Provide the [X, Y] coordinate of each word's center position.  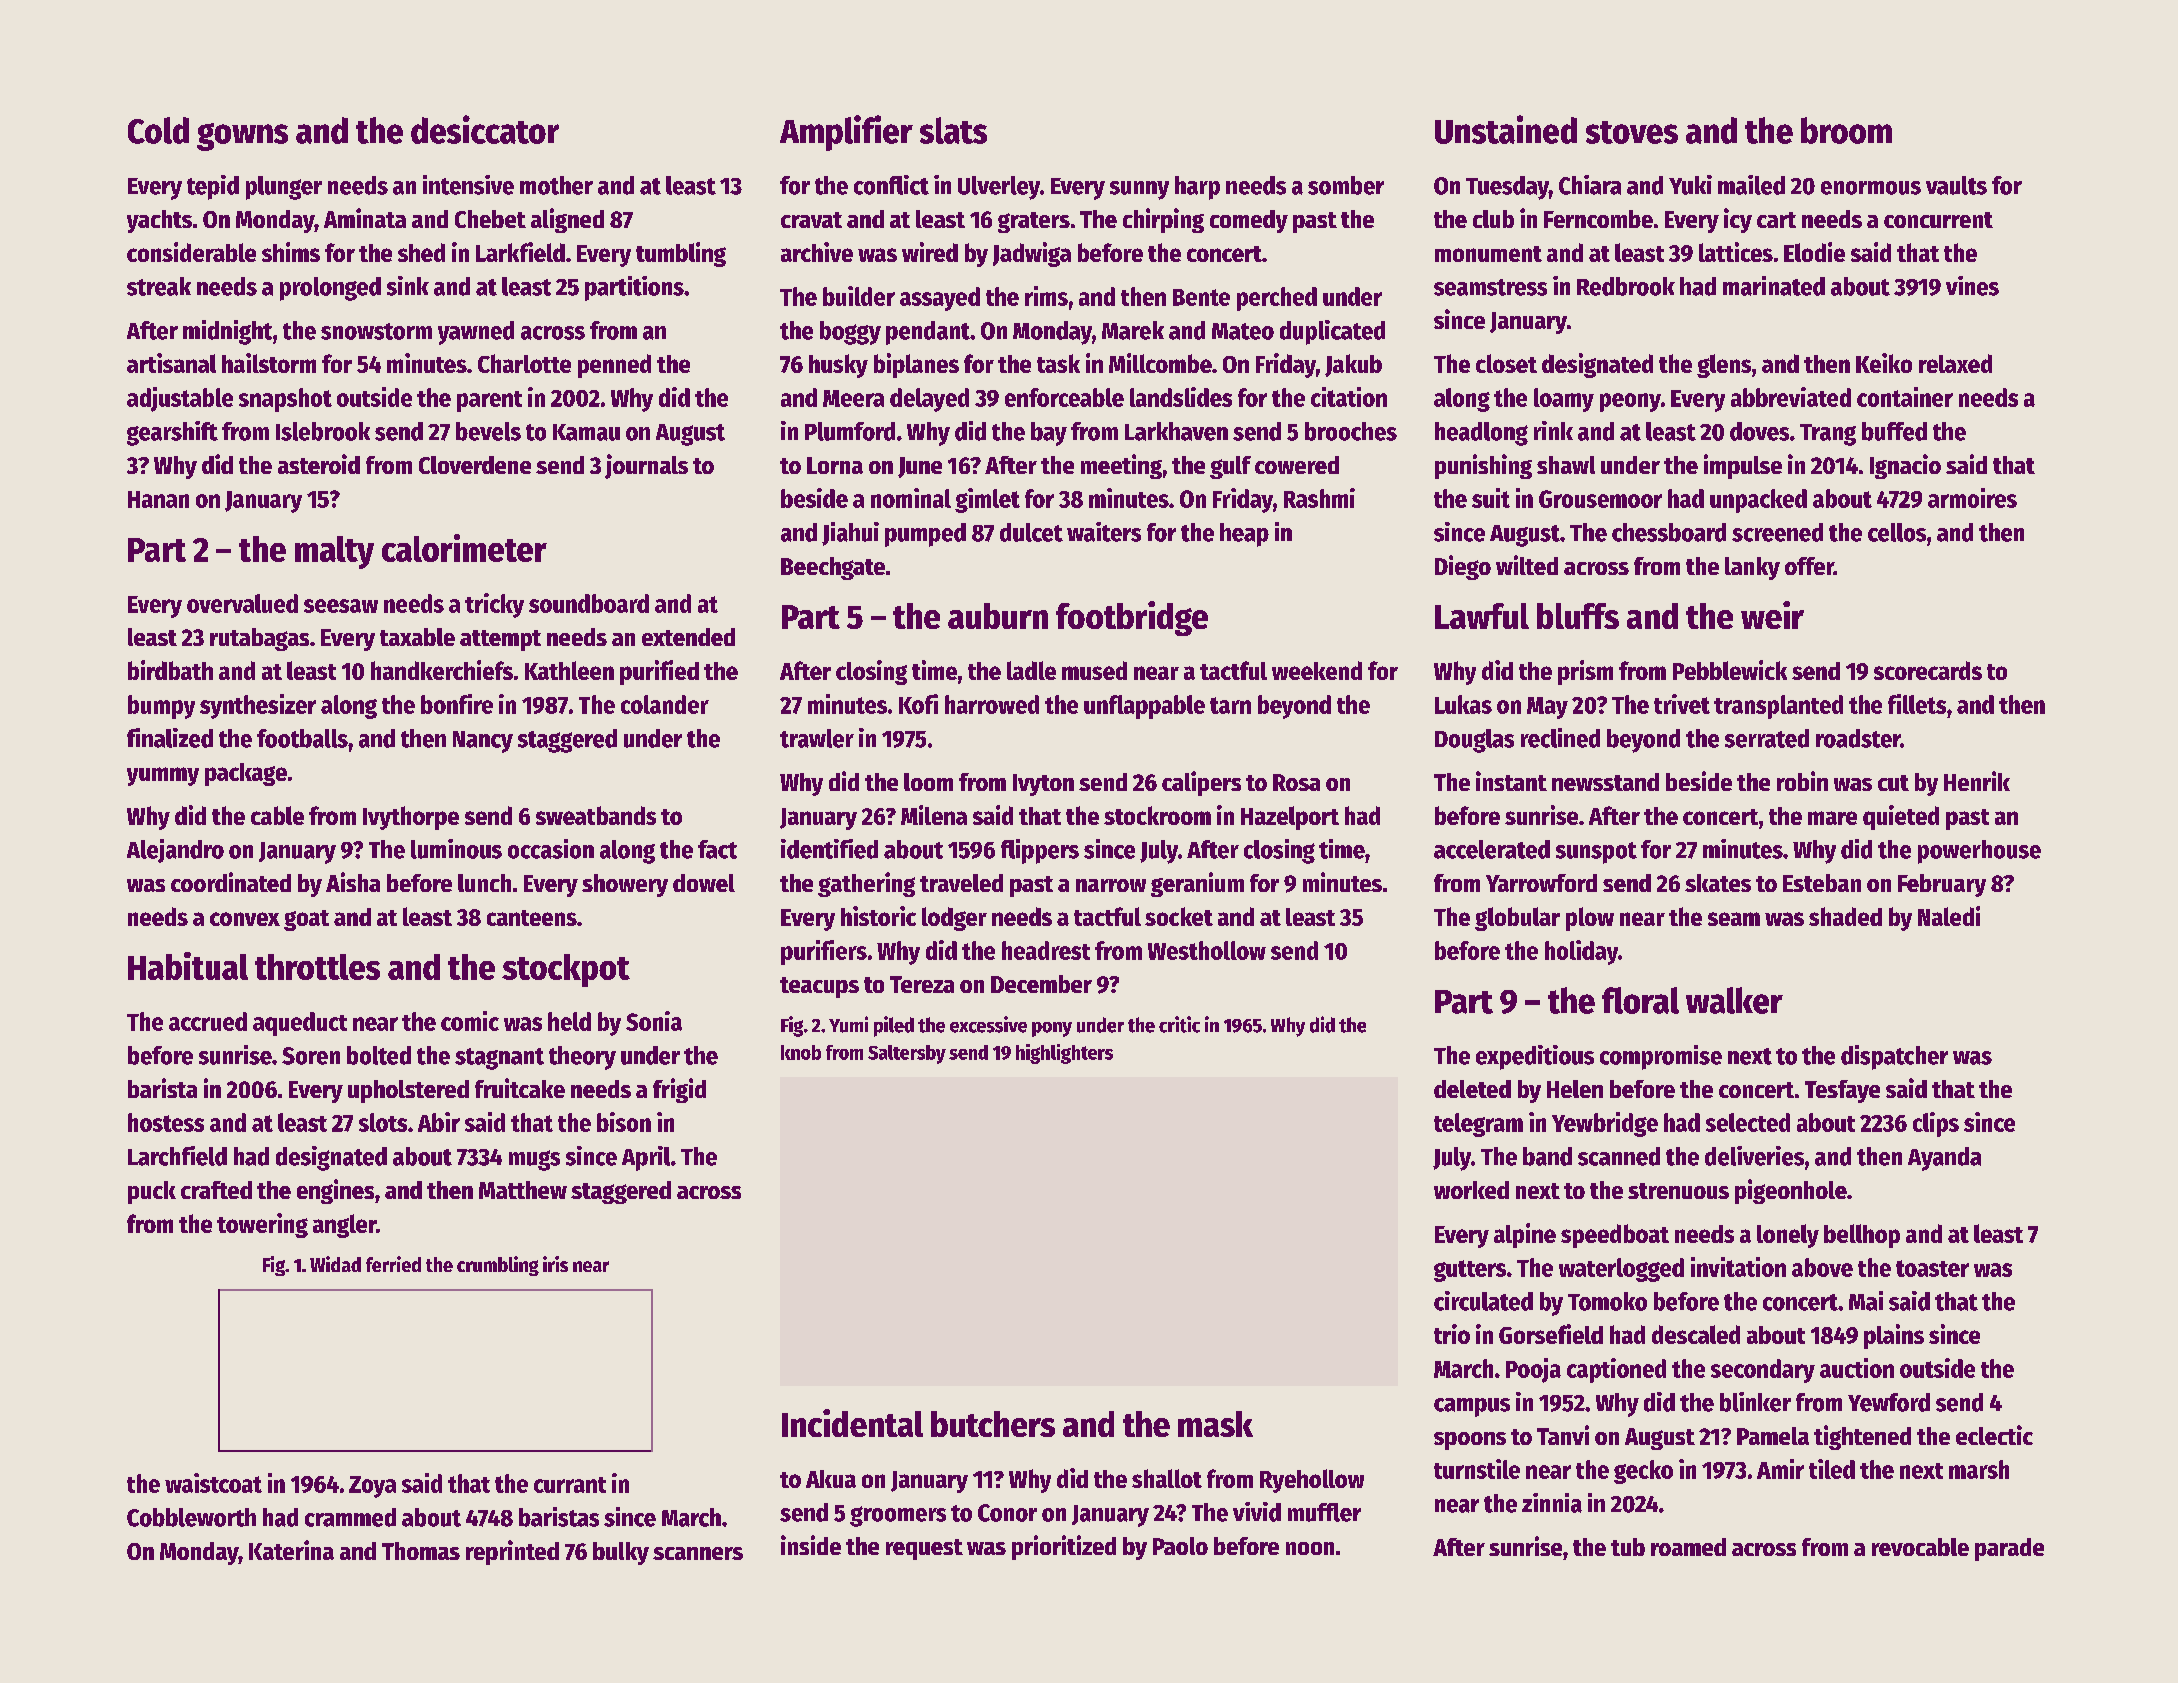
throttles [317, 967]
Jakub [1353, 365]
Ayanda [1944, 1159]
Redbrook [1626, 286]
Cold [158, 130]
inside [811, 1545]
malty [334, 552]
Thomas [421, 1551]
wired [930, 252]
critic [1179, 1024]
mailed [1751, 185]
